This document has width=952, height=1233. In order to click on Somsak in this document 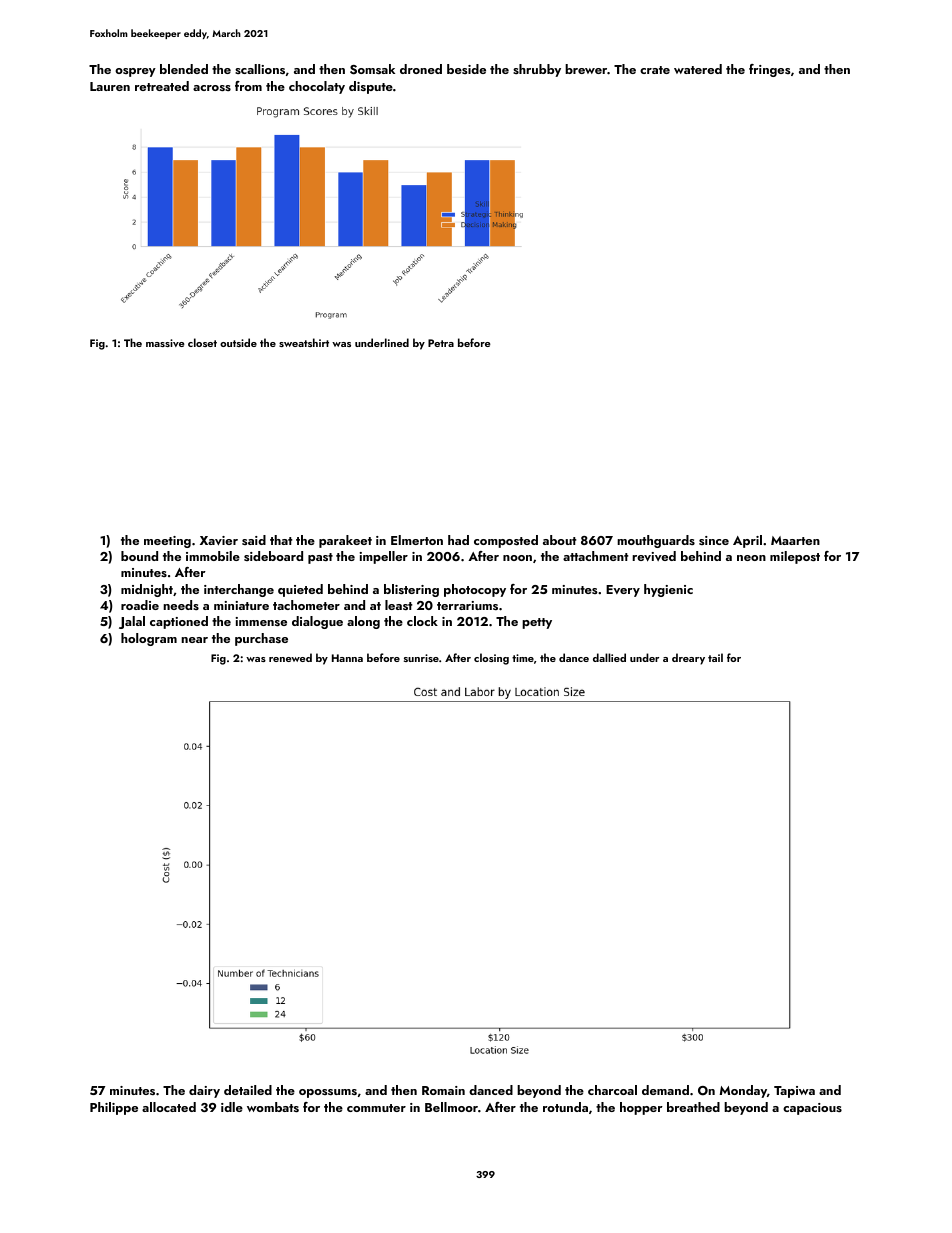, I will do `click(372, 69)`.
